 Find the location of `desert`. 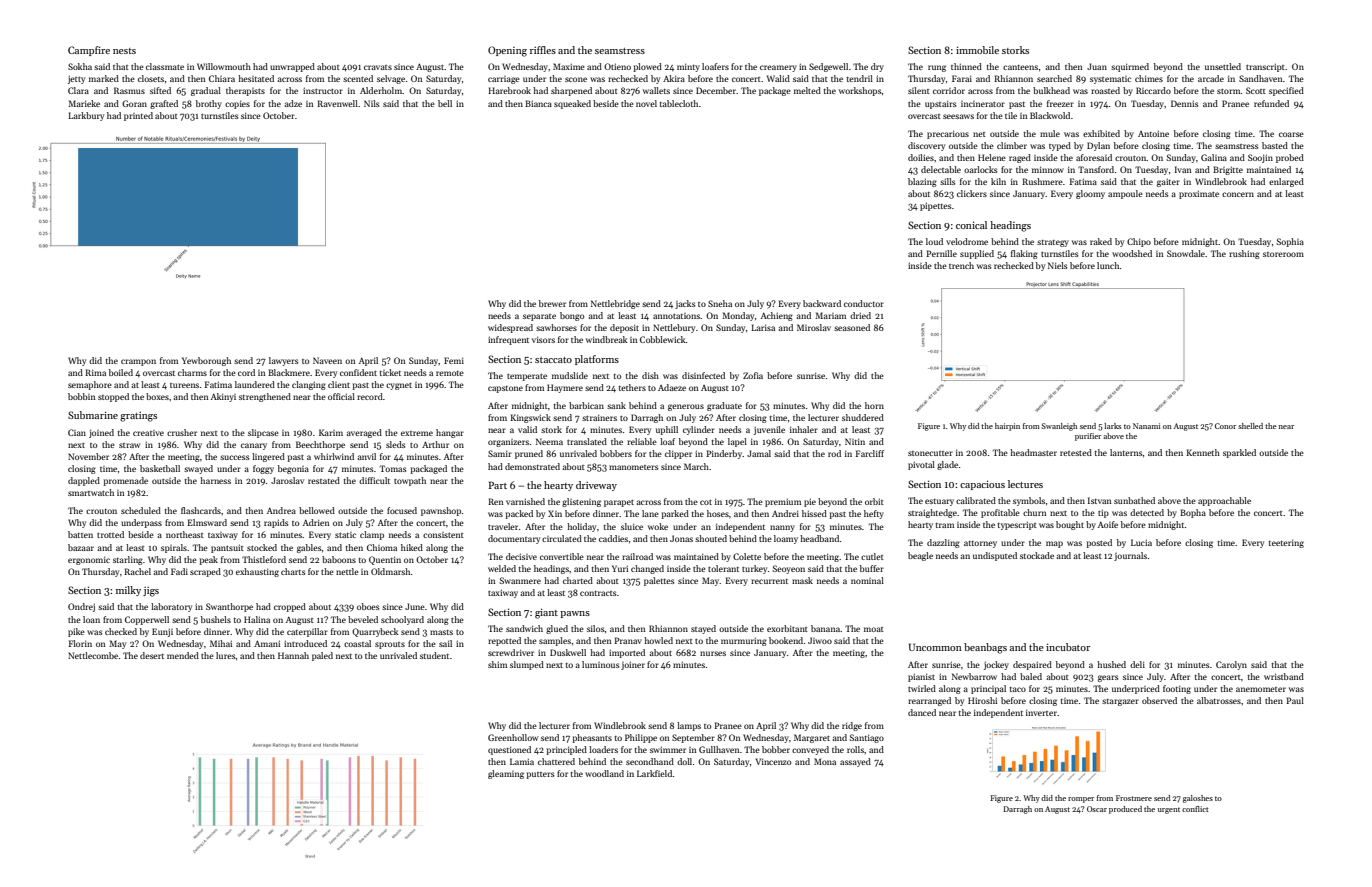

desert is located at coordinates (152, 655).
